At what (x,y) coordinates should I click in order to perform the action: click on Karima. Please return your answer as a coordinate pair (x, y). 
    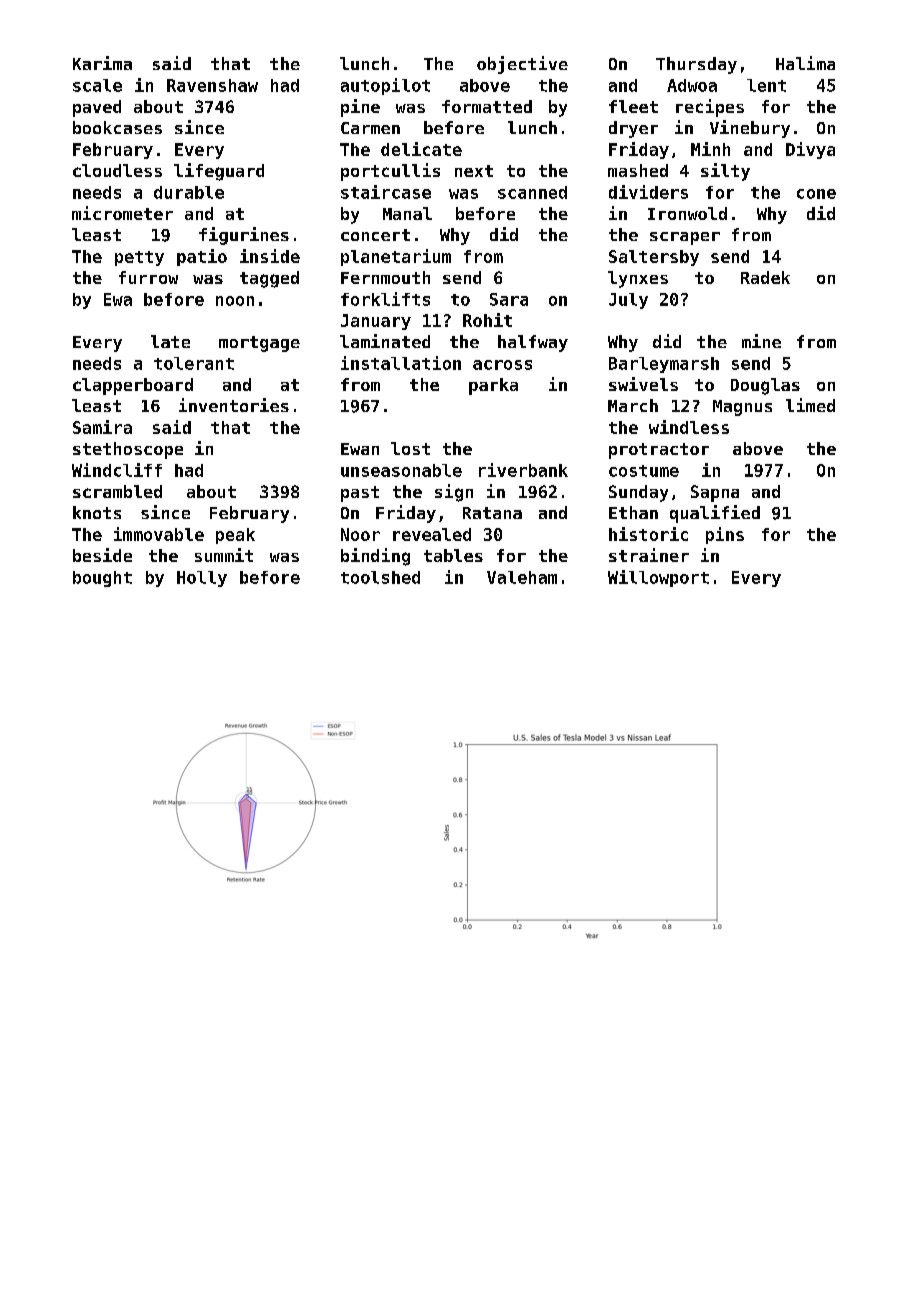
    Looking at the image, I should click on (102, 63).
